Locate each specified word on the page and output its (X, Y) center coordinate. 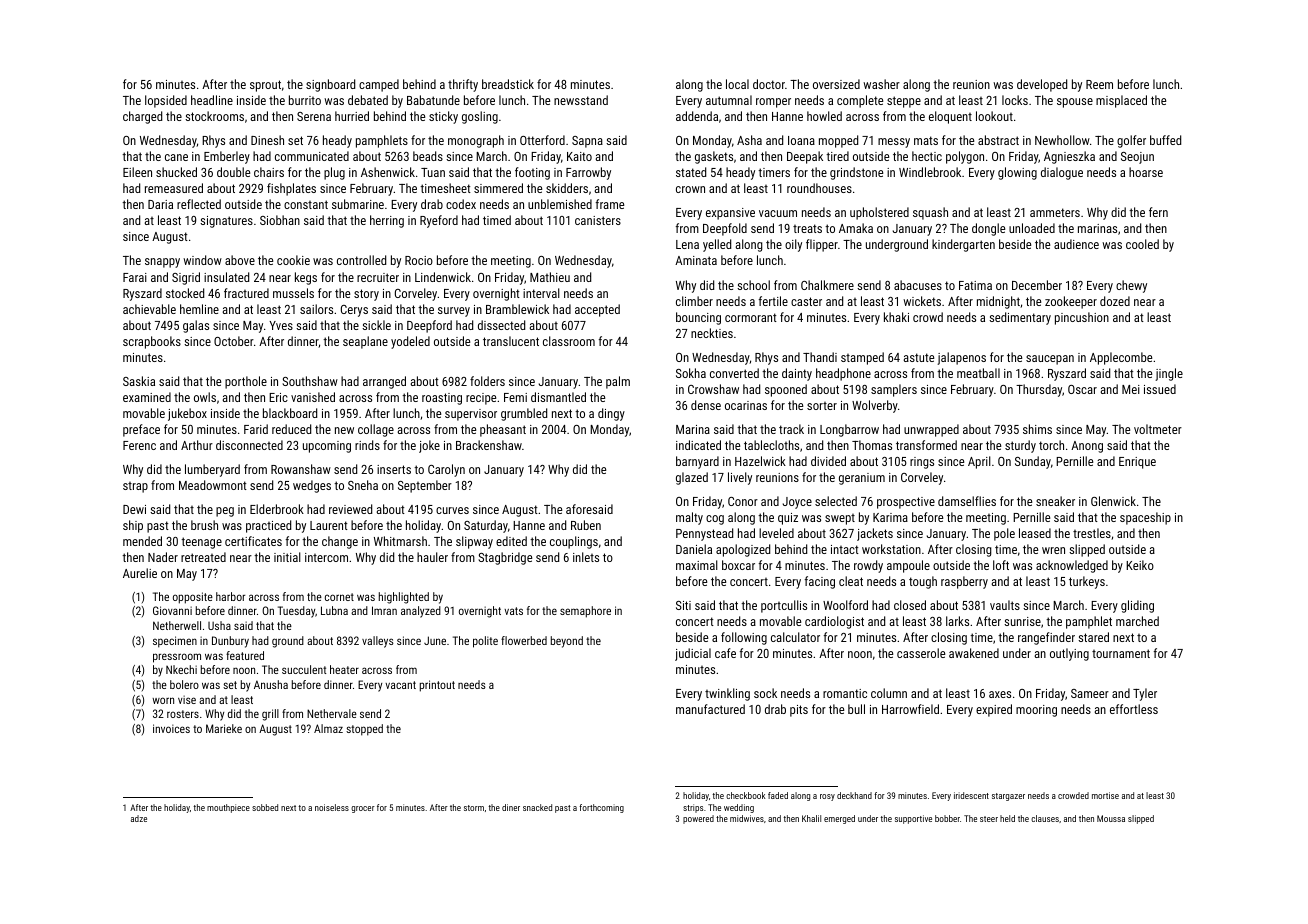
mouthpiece (228, 808)
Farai (135, 277)
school (753, 285)
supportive (913, 819)
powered (698, 819)
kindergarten (963, 245)
